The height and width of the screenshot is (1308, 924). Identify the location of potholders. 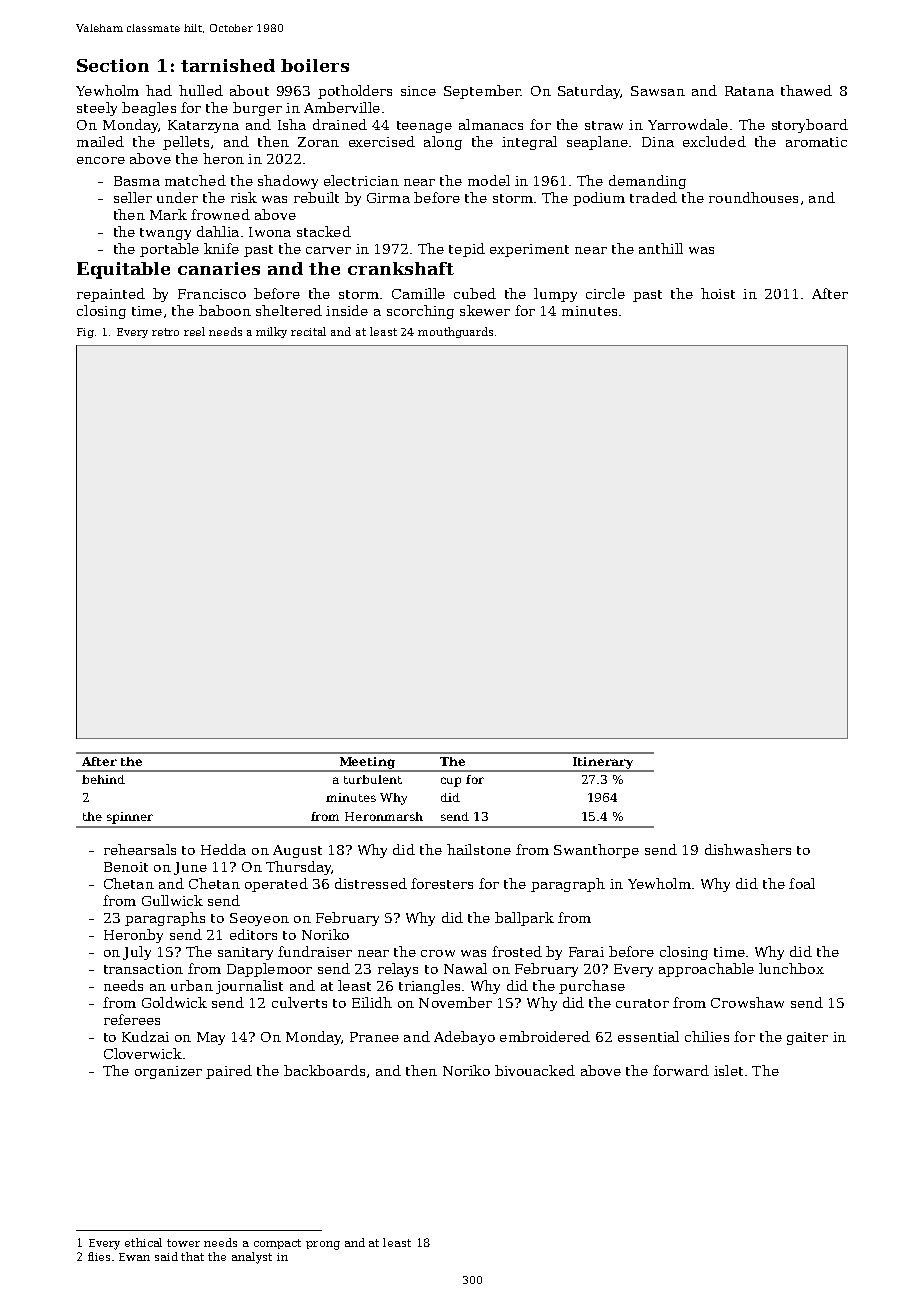
(355, 92).
